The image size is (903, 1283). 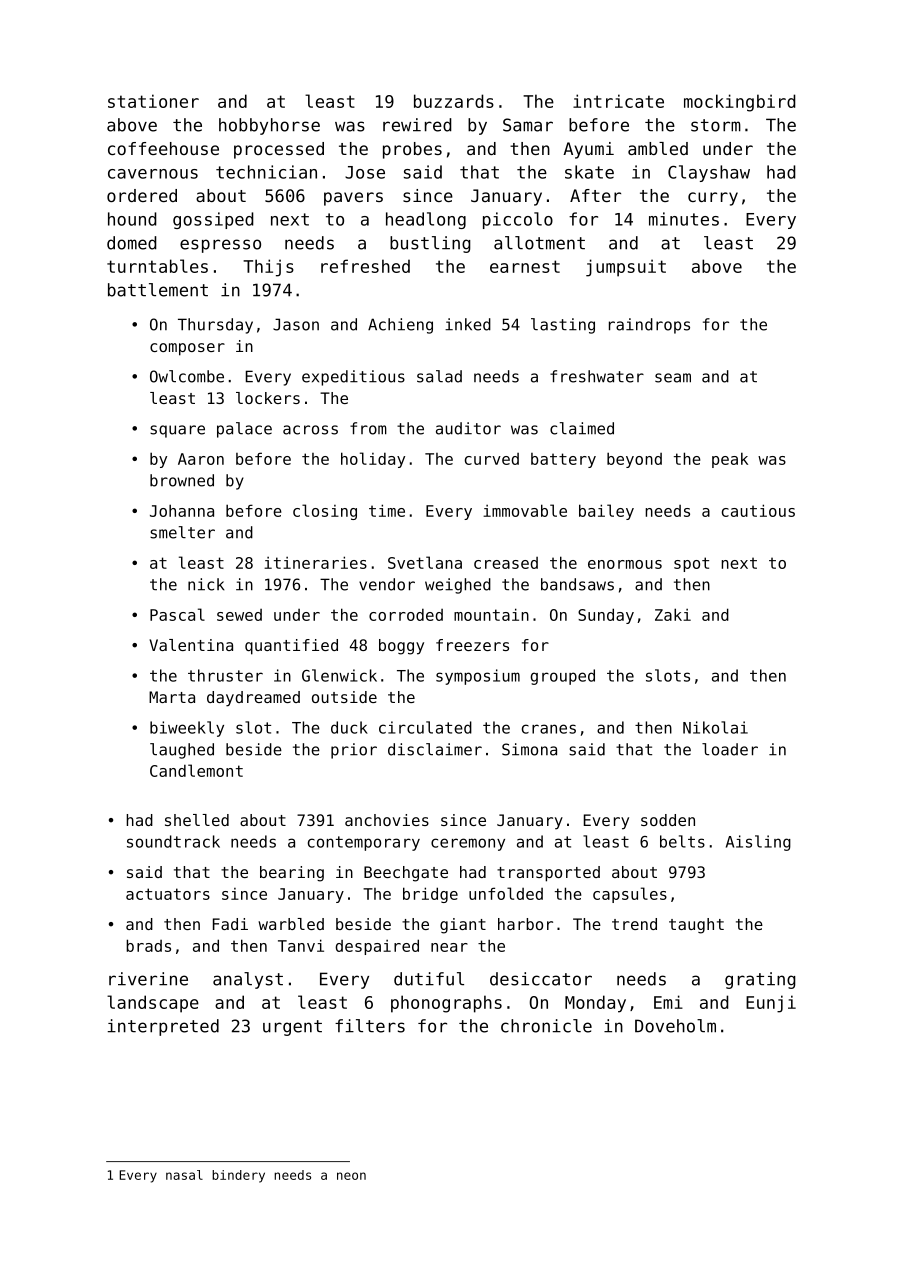 I want to click on Pascal, so click(x=177, y=614).
